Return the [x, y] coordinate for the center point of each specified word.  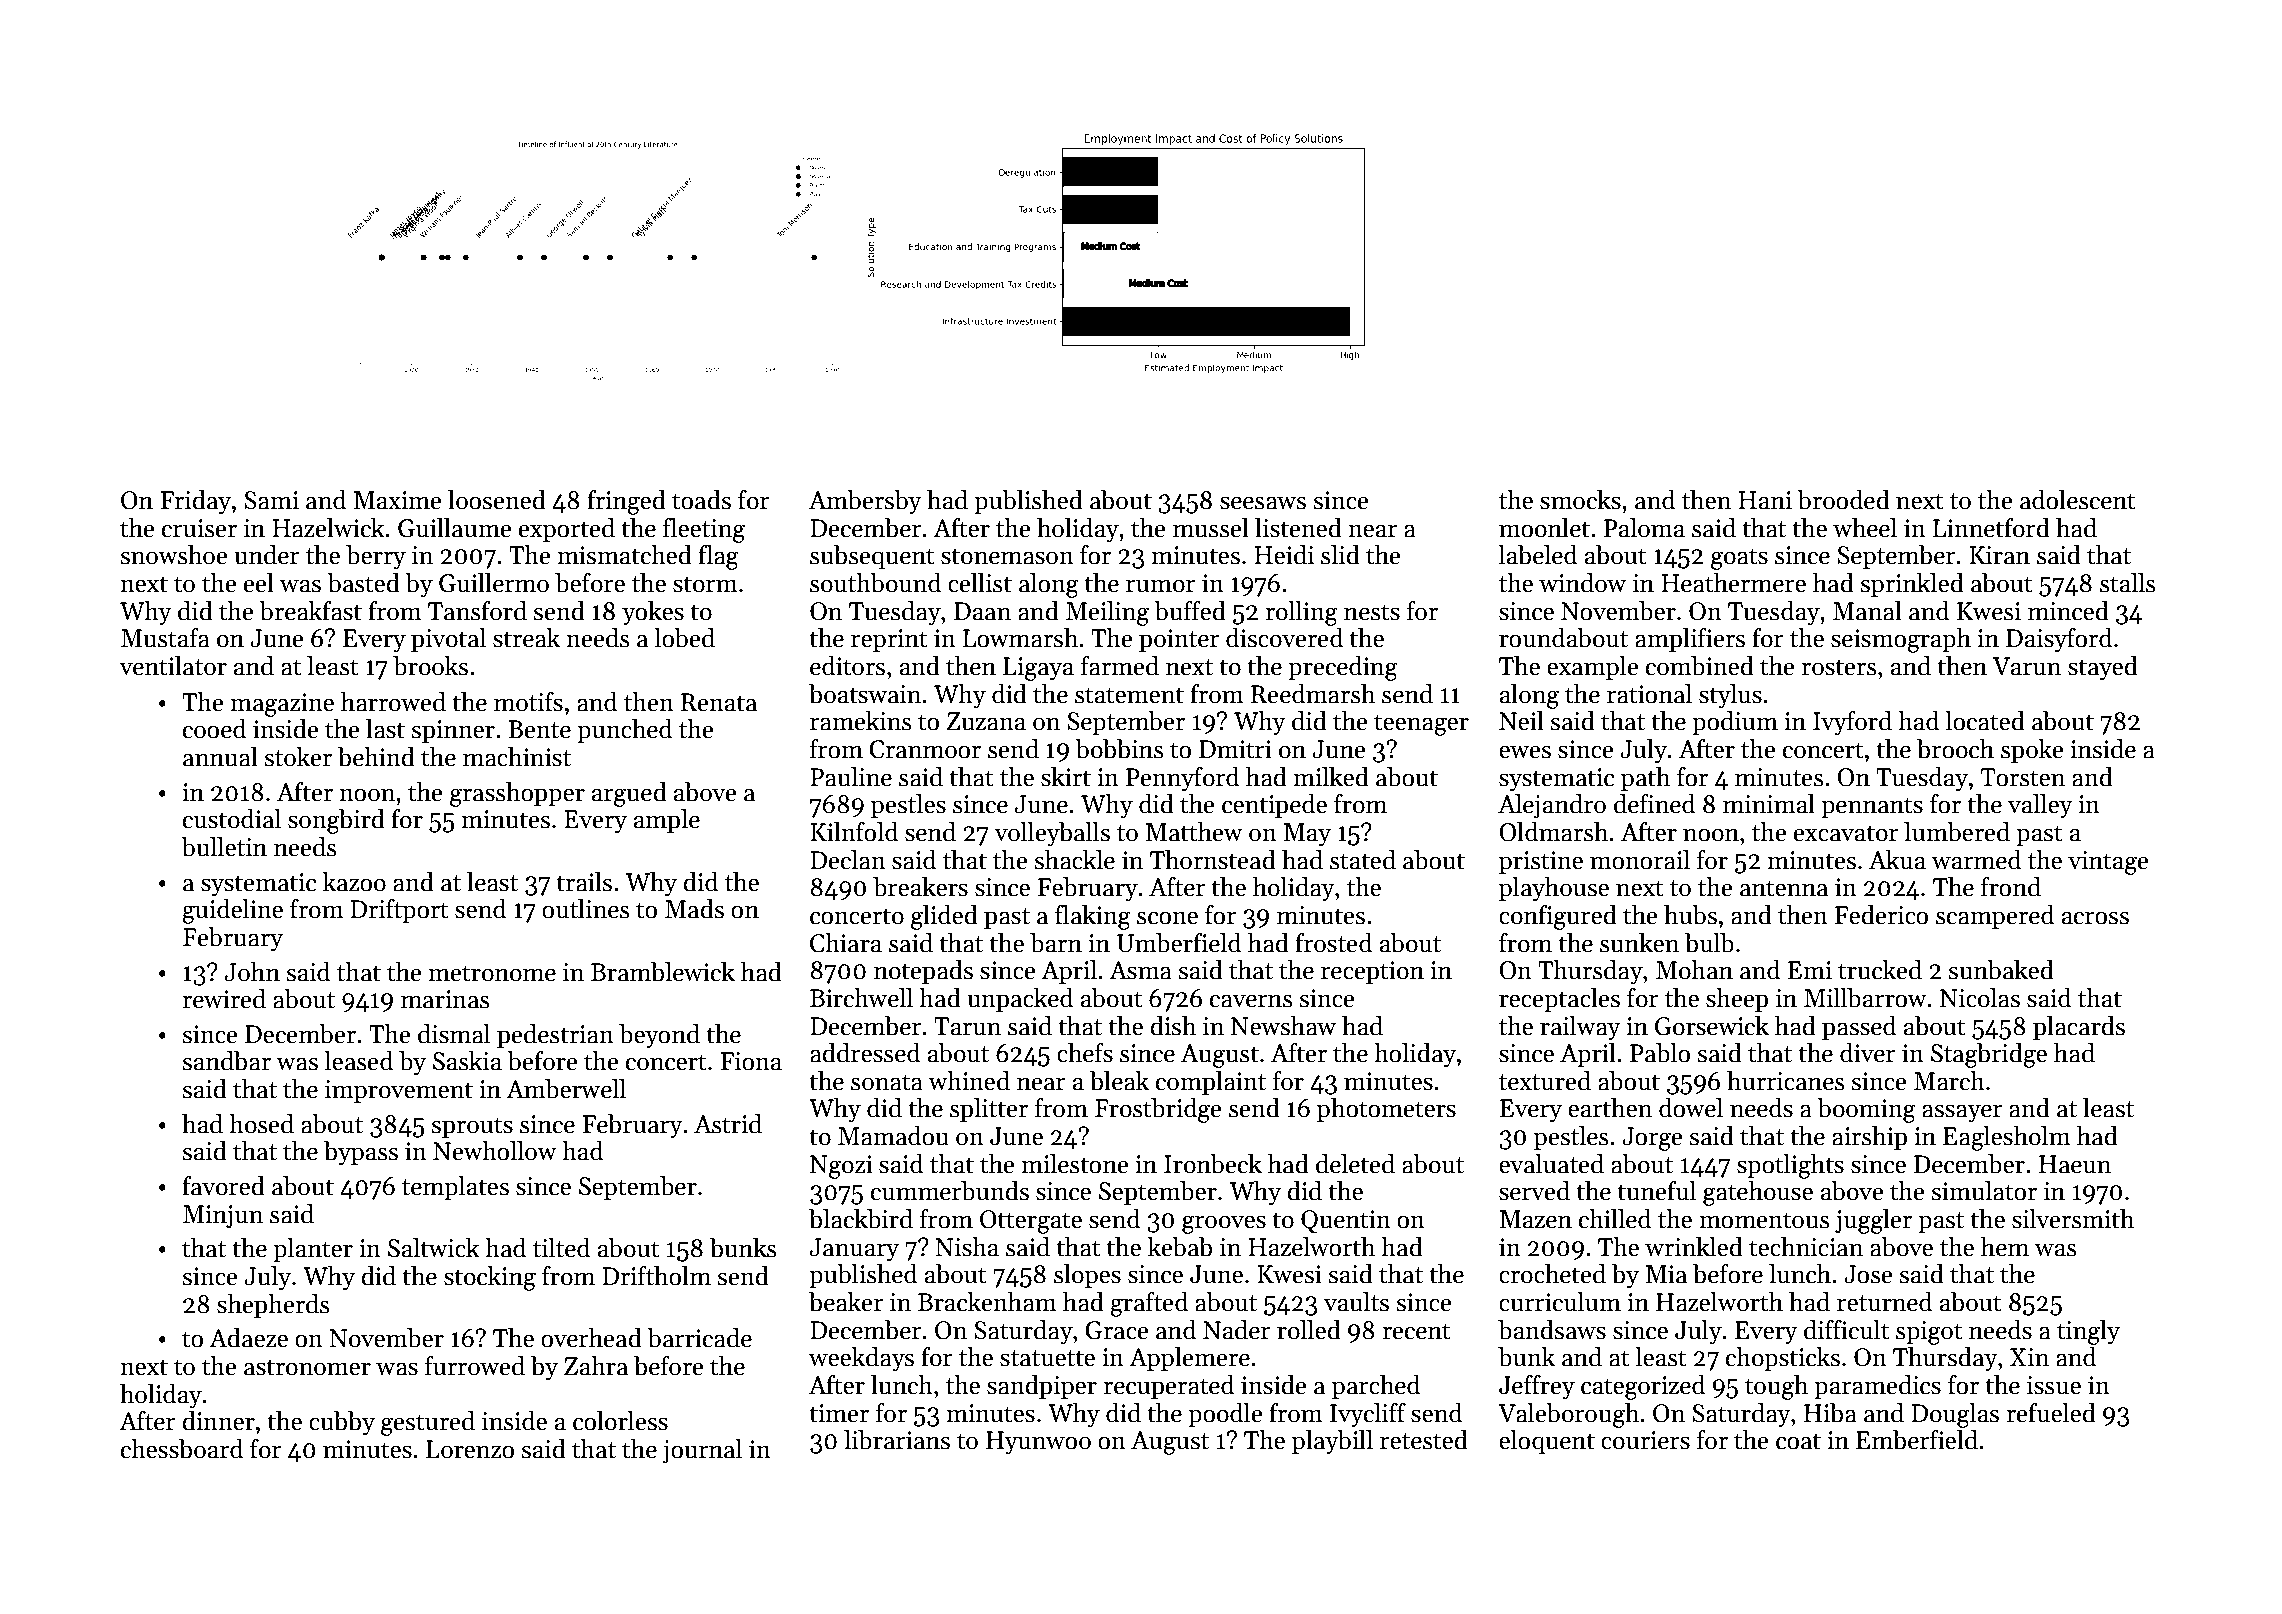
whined [969, 1081]
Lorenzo [470, 1449]
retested [1424, 1440]
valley [2040, 806]
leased [358, 1061]
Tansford [477, 611]
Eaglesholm [2007, 1138]
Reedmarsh [1313, 694]
